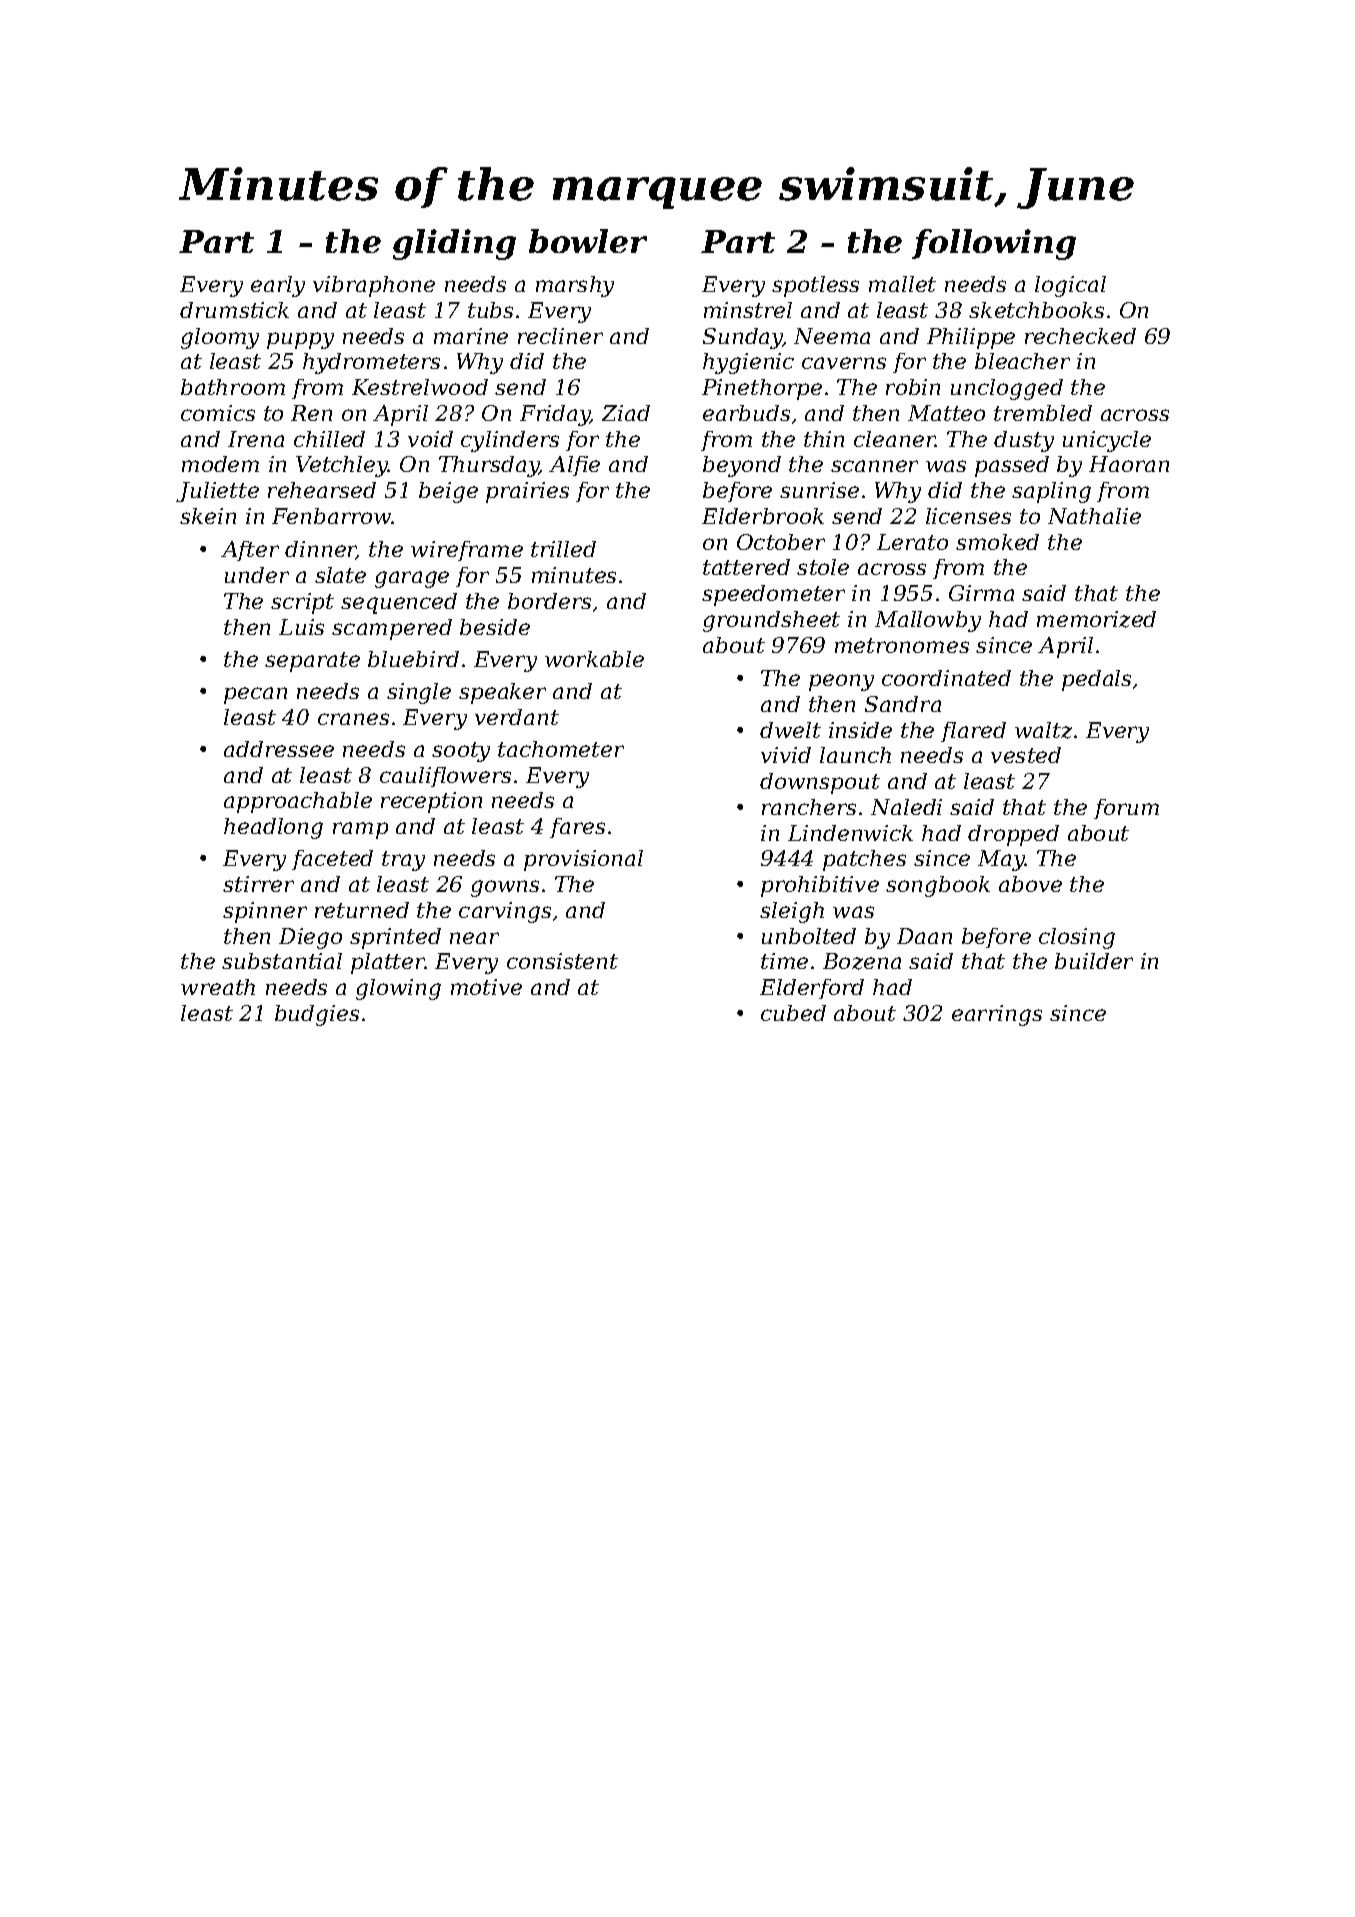  Describe the element at coordinates (1070, 286) in the screenshot. I see `logical` at that location.
